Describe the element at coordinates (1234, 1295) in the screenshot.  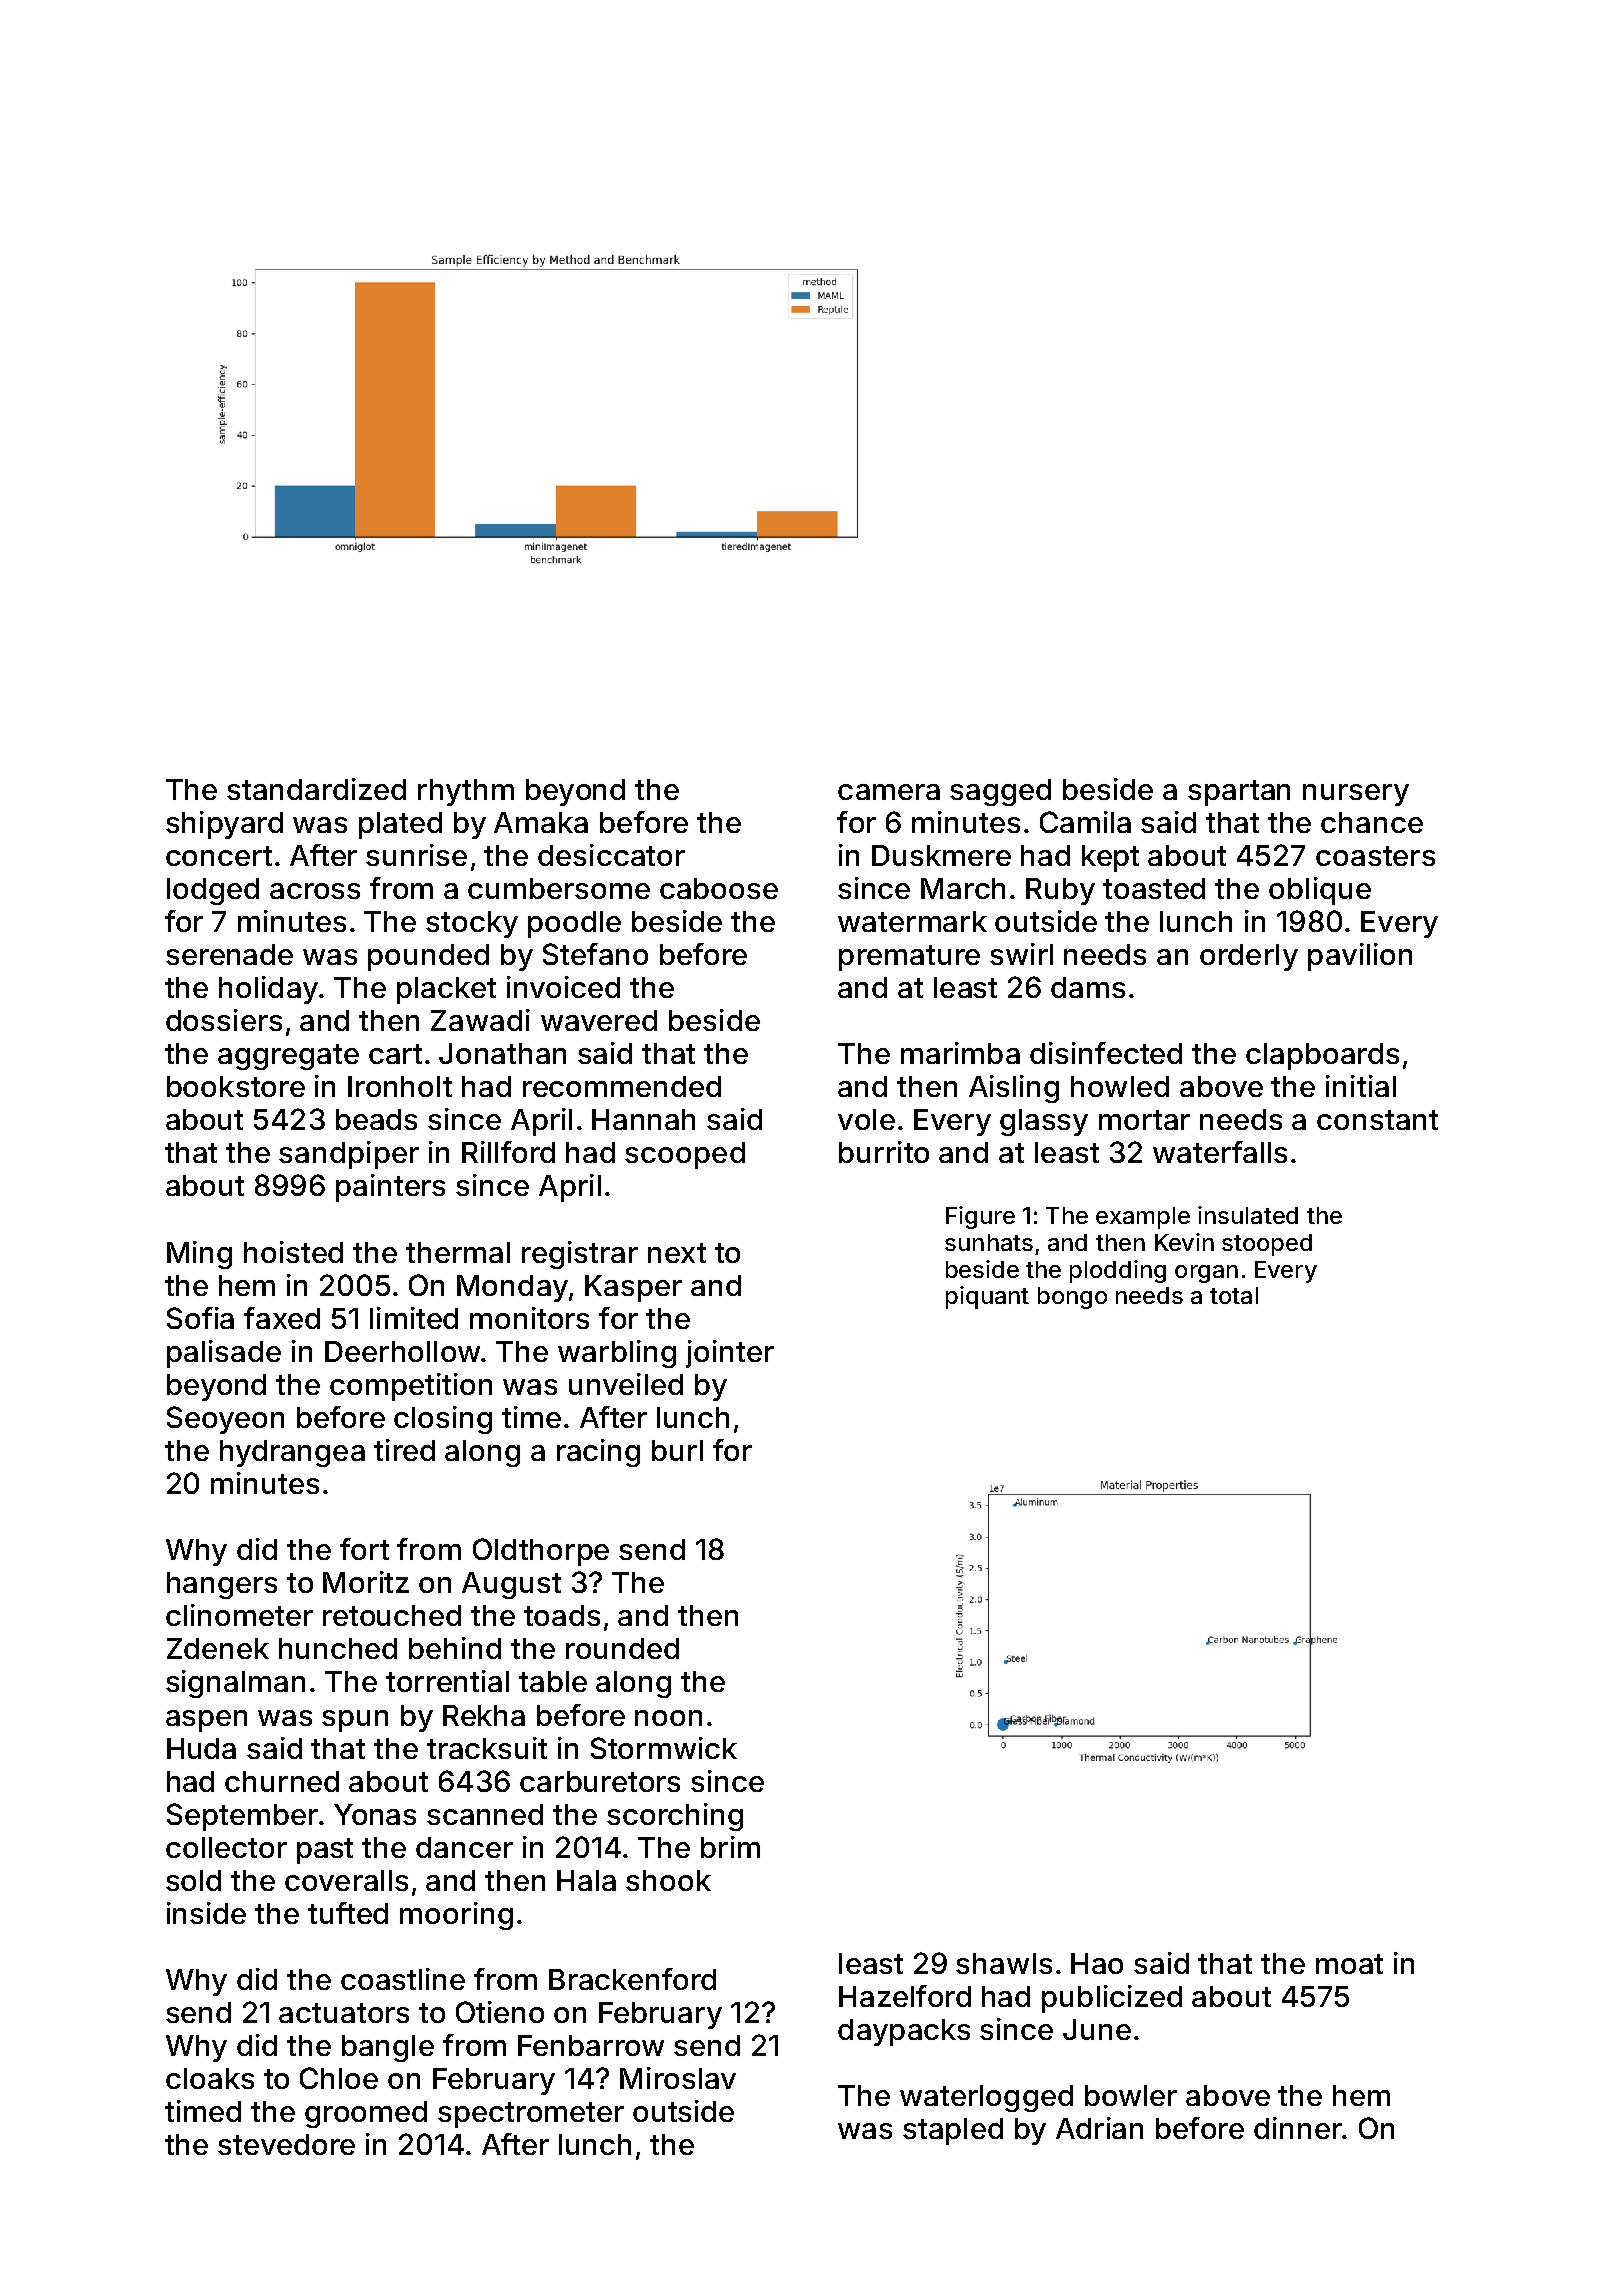
I see `total` at that location.
